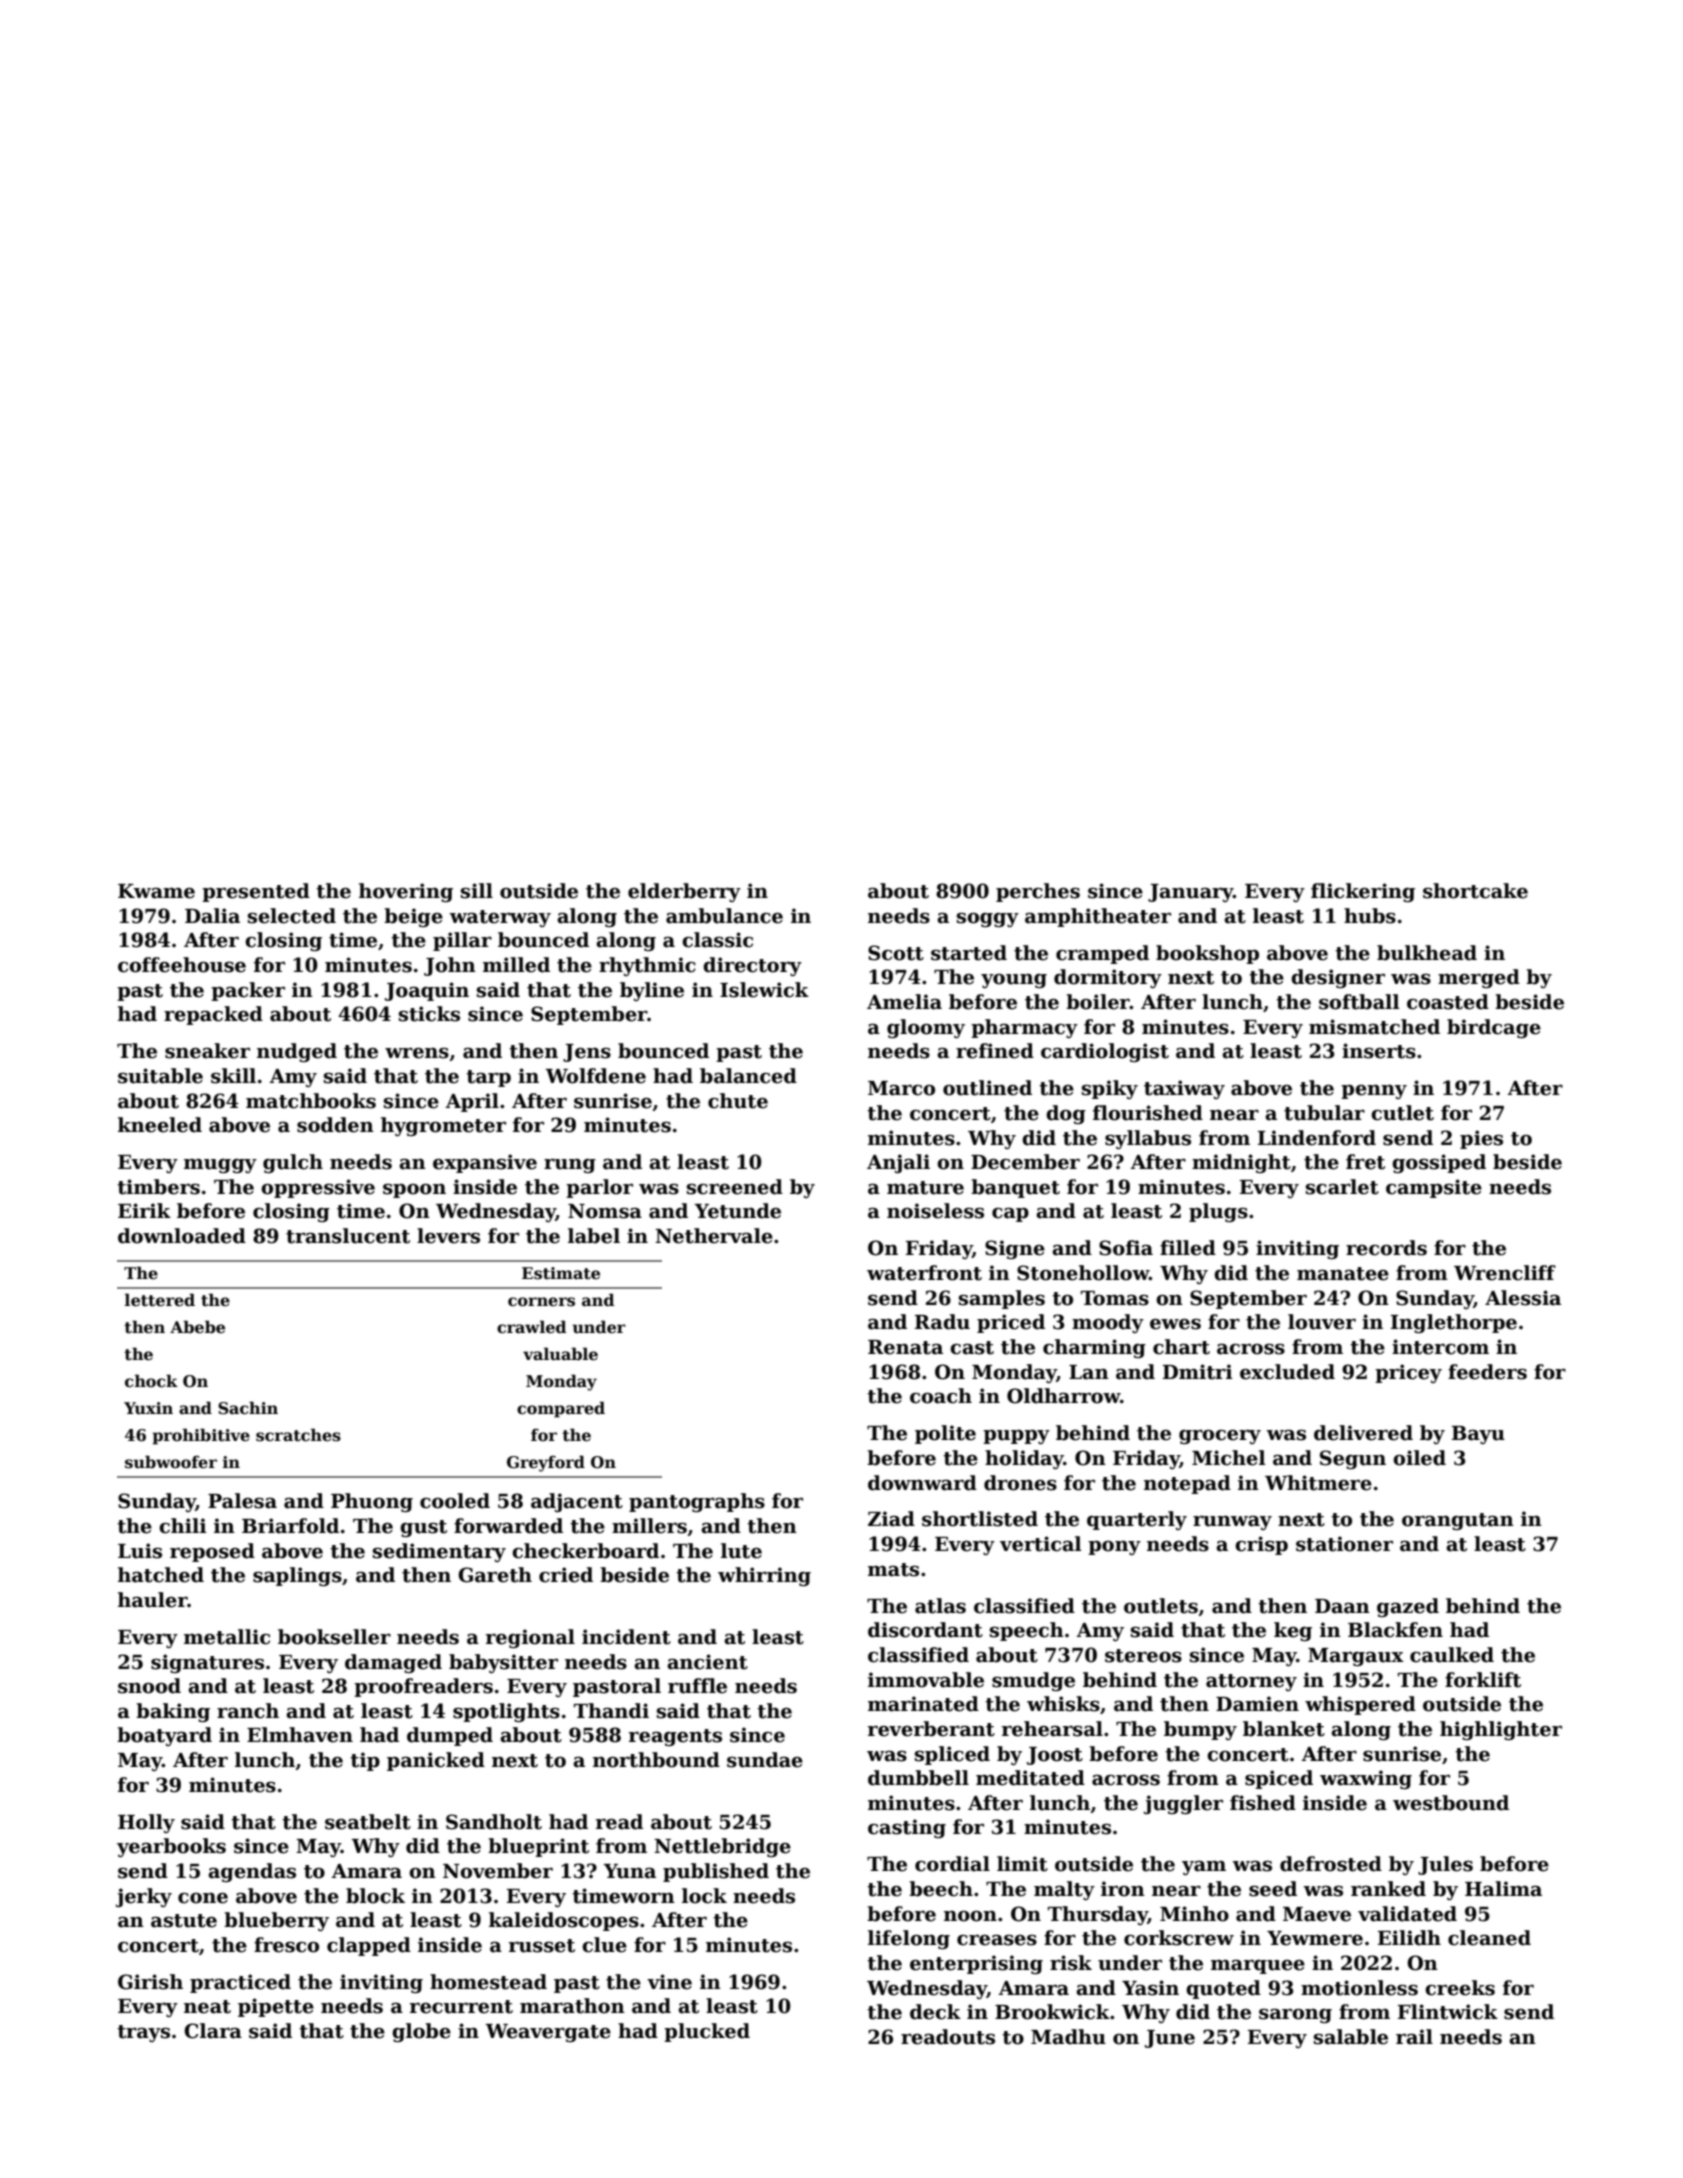  Describe the element at coordinates (940, 1606) in the image. I see `atlas` at that location.
